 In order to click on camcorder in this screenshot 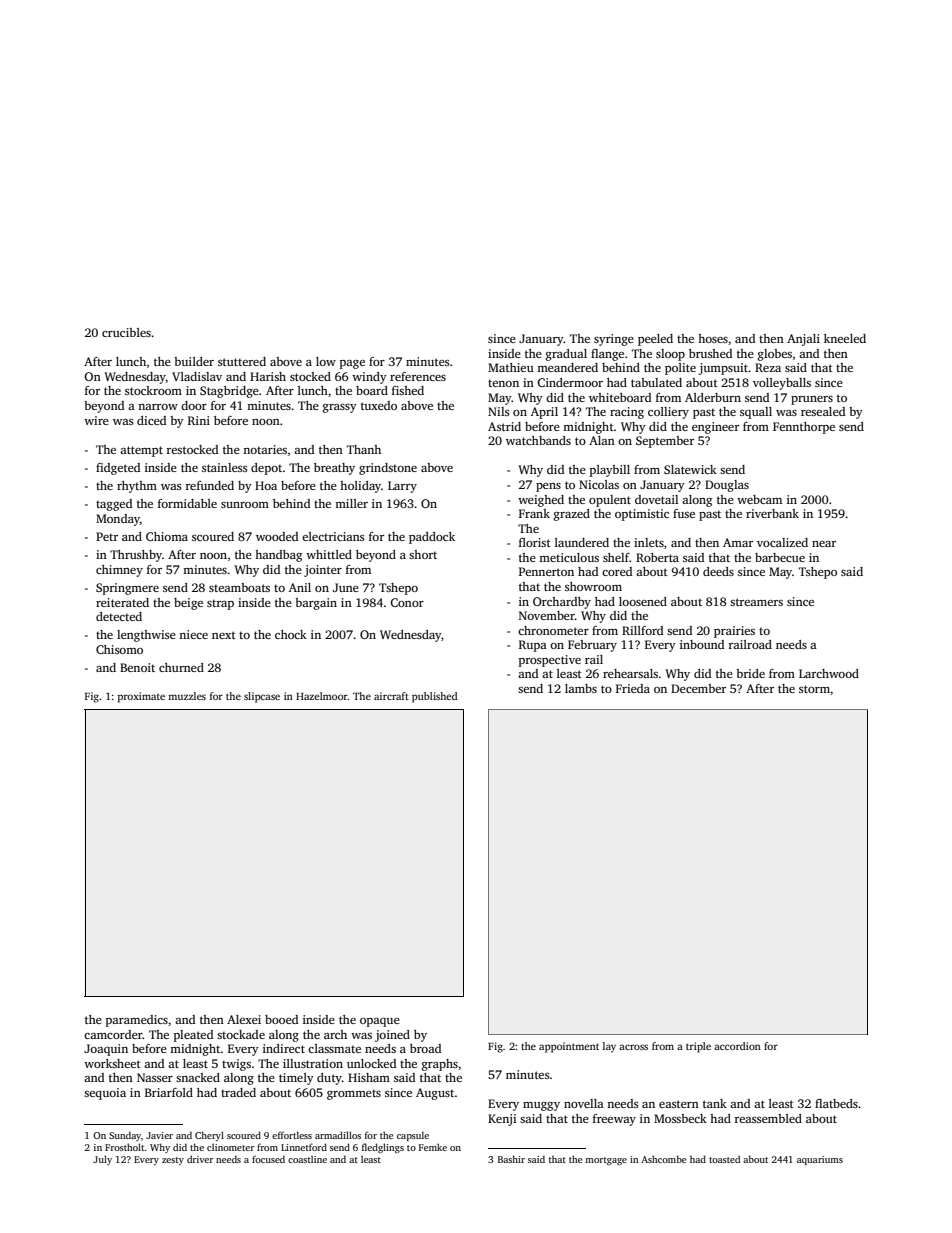, I will do `click(113, 1034)`.
